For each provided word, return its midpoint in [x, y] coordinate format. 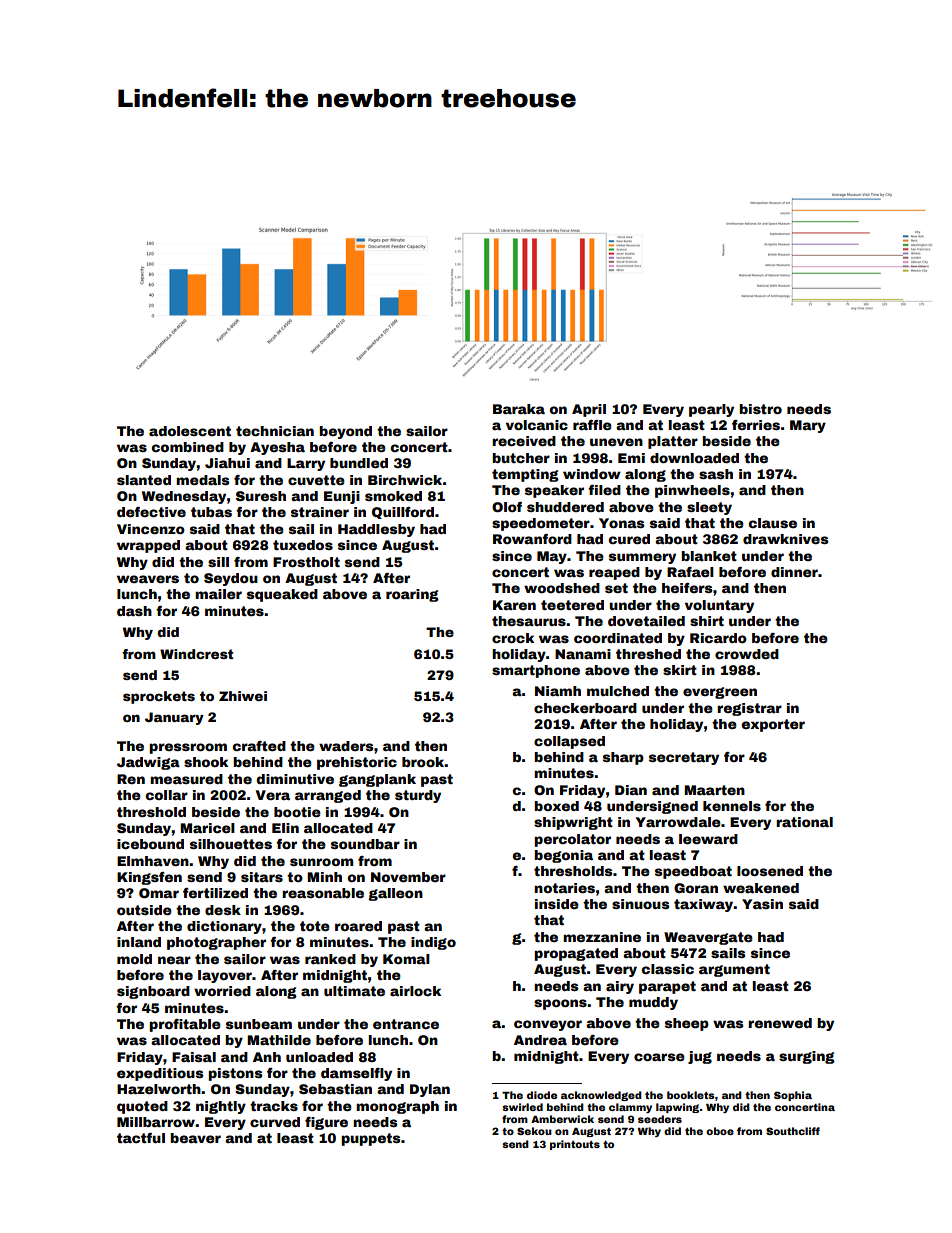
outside [144, 910]
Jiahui [227, 463]
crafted [259, 746]
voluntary [719, 606]
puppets [371, 1139]
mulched [618, 691]
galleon [395, 894]
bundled [359, 463]
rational [804, 822]
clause [772, 523]
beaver [195, 1138]
